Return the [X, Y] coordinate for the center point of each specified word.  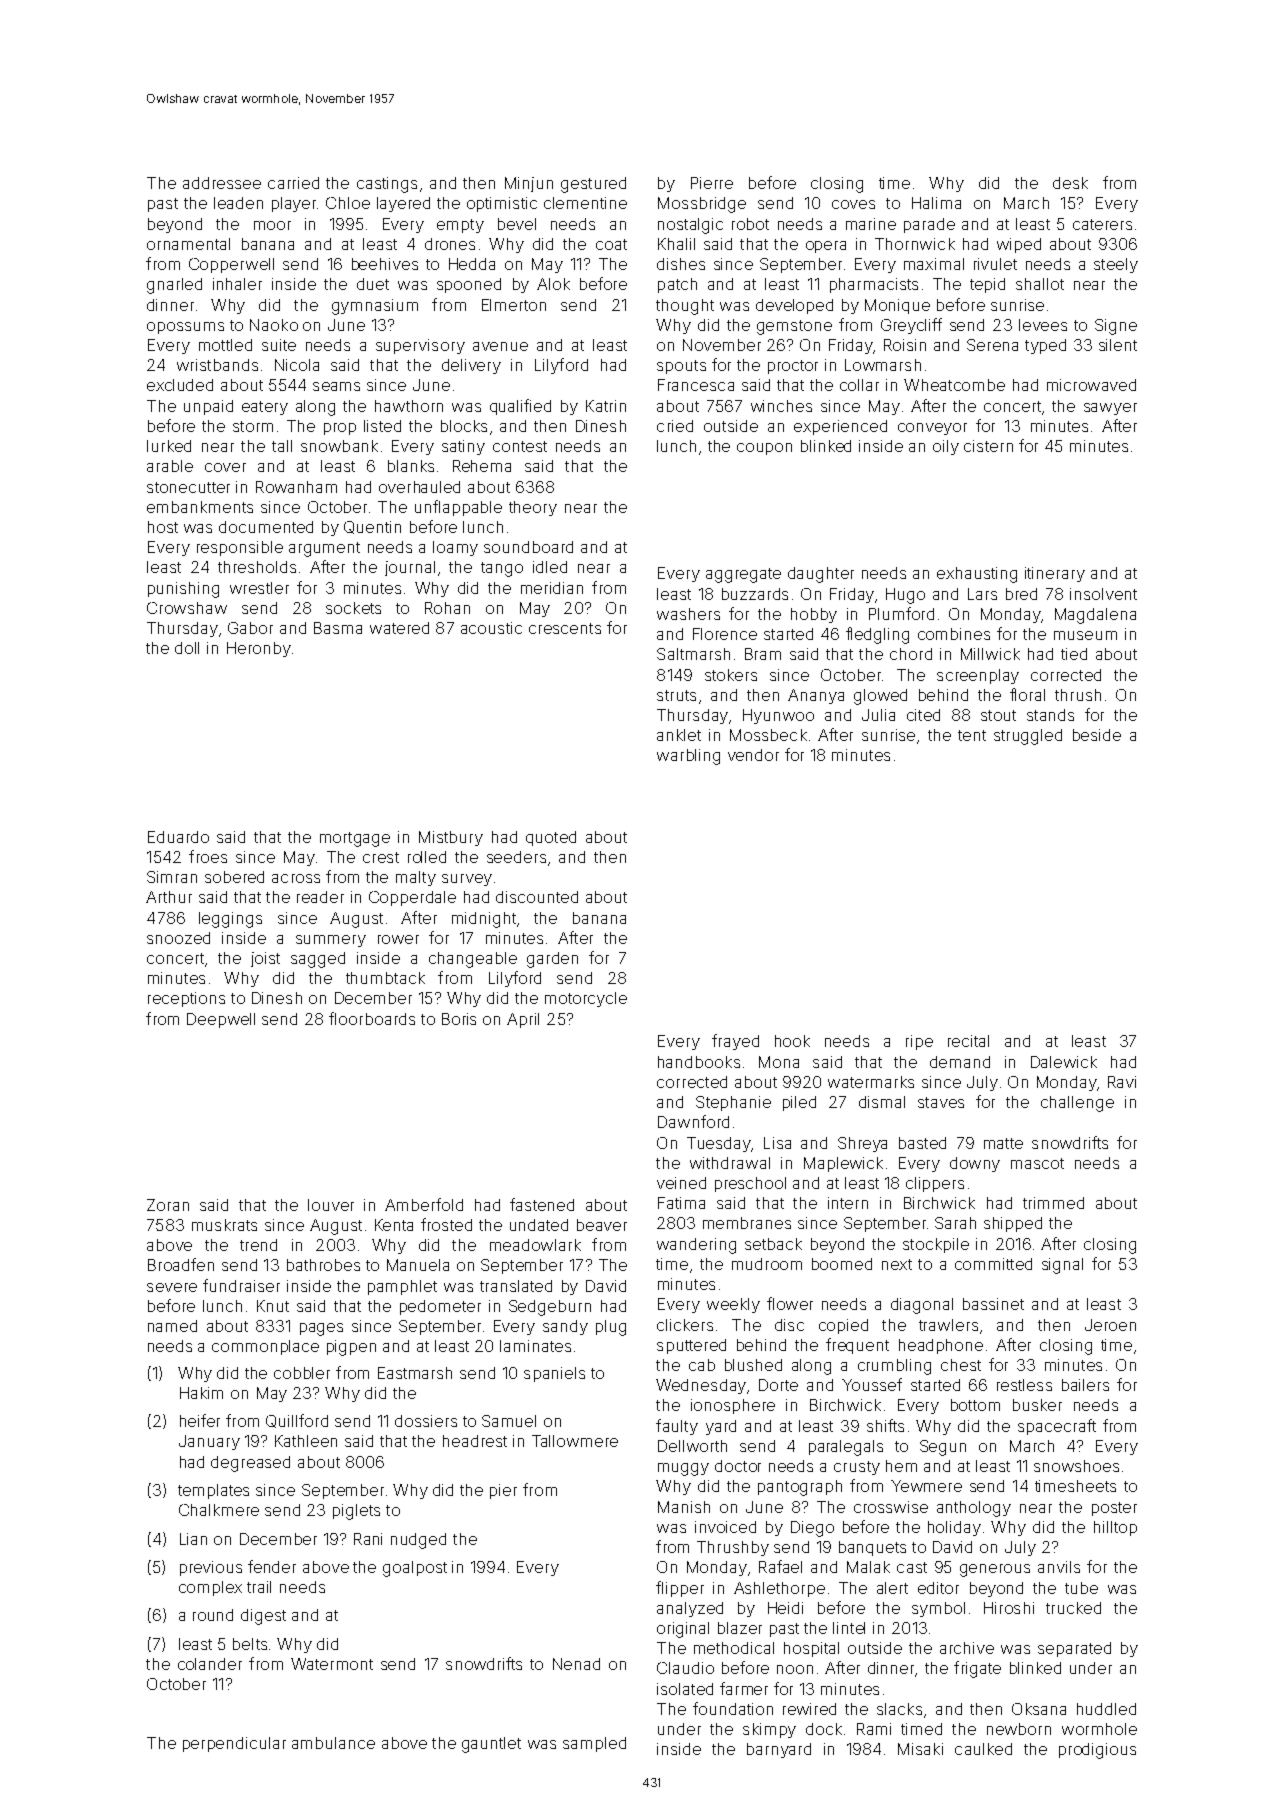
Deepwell [221, 1020]
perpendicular [234, 1744]
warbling [688, 757]
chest [961, 1365]
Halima [936, 203]
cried [675, 426]
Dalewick [1064, 1062]
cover [225, 467]
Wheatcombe [954, 385]
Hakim [201, 1393]
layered [403, 204]
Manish [684, 1507]
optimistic [502, 204]
